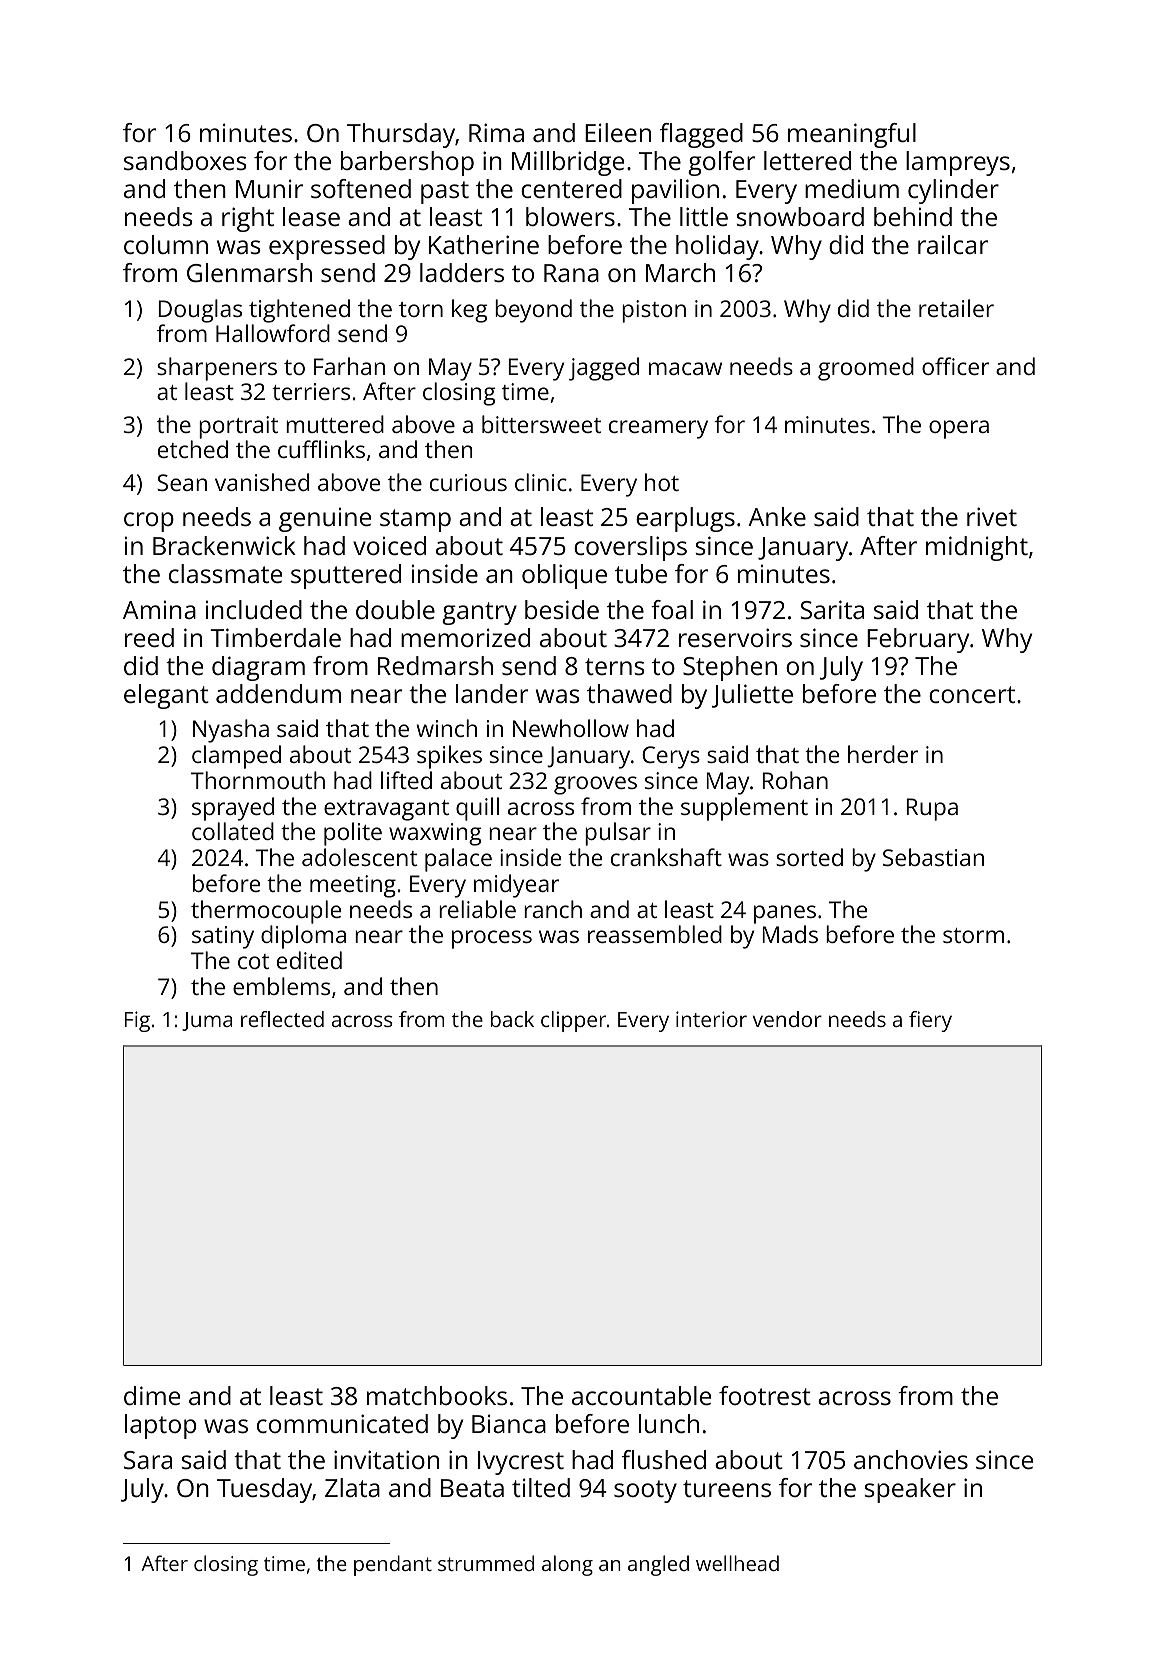 The width and height of the document is (1165, 1654). I want to click on Rima, so click(496, 132).
